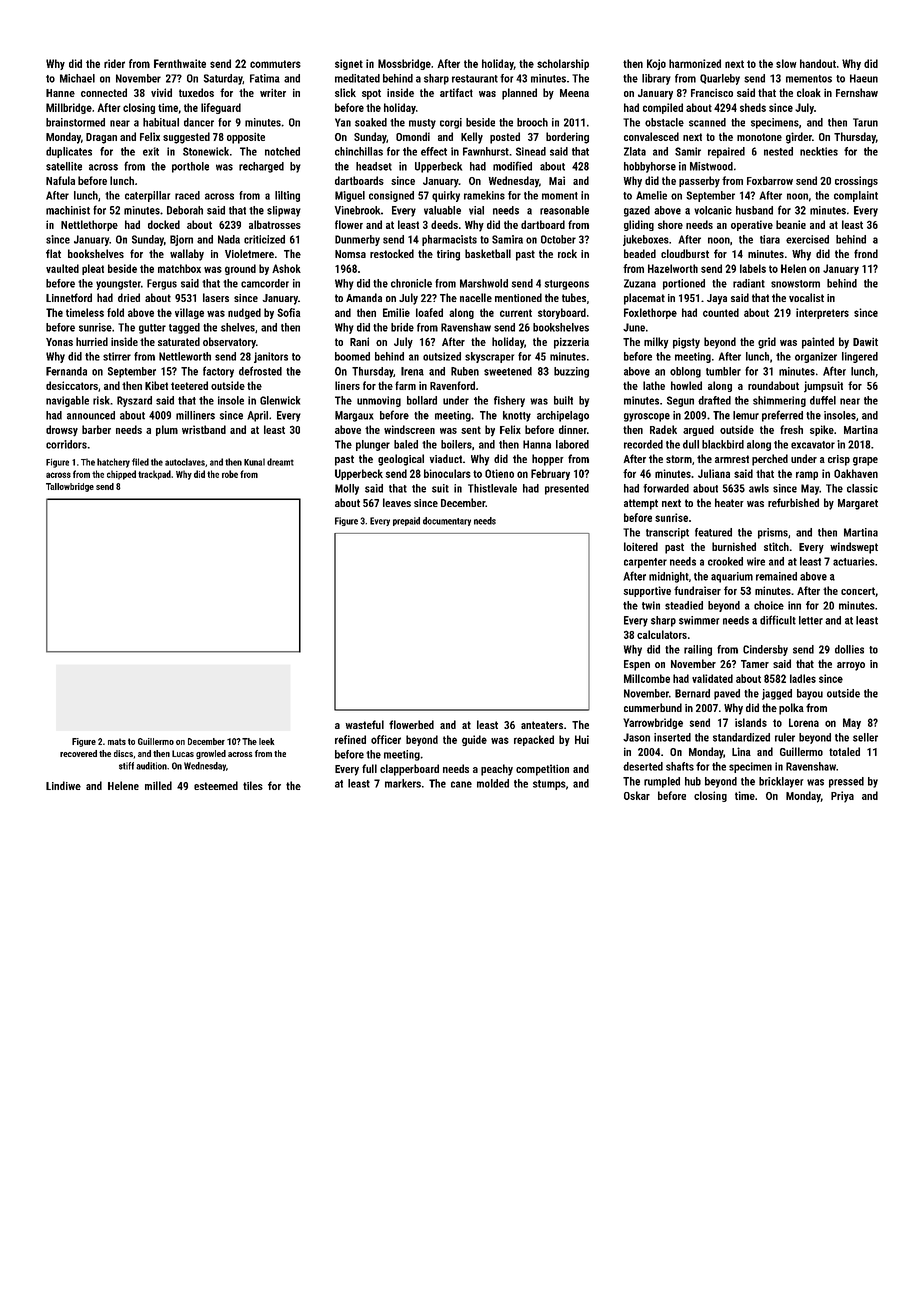 This screenshot has height=1308, width=924. Describe the element at coordinates (78, 753) in the screenshot. I see `recovered` at that location.
